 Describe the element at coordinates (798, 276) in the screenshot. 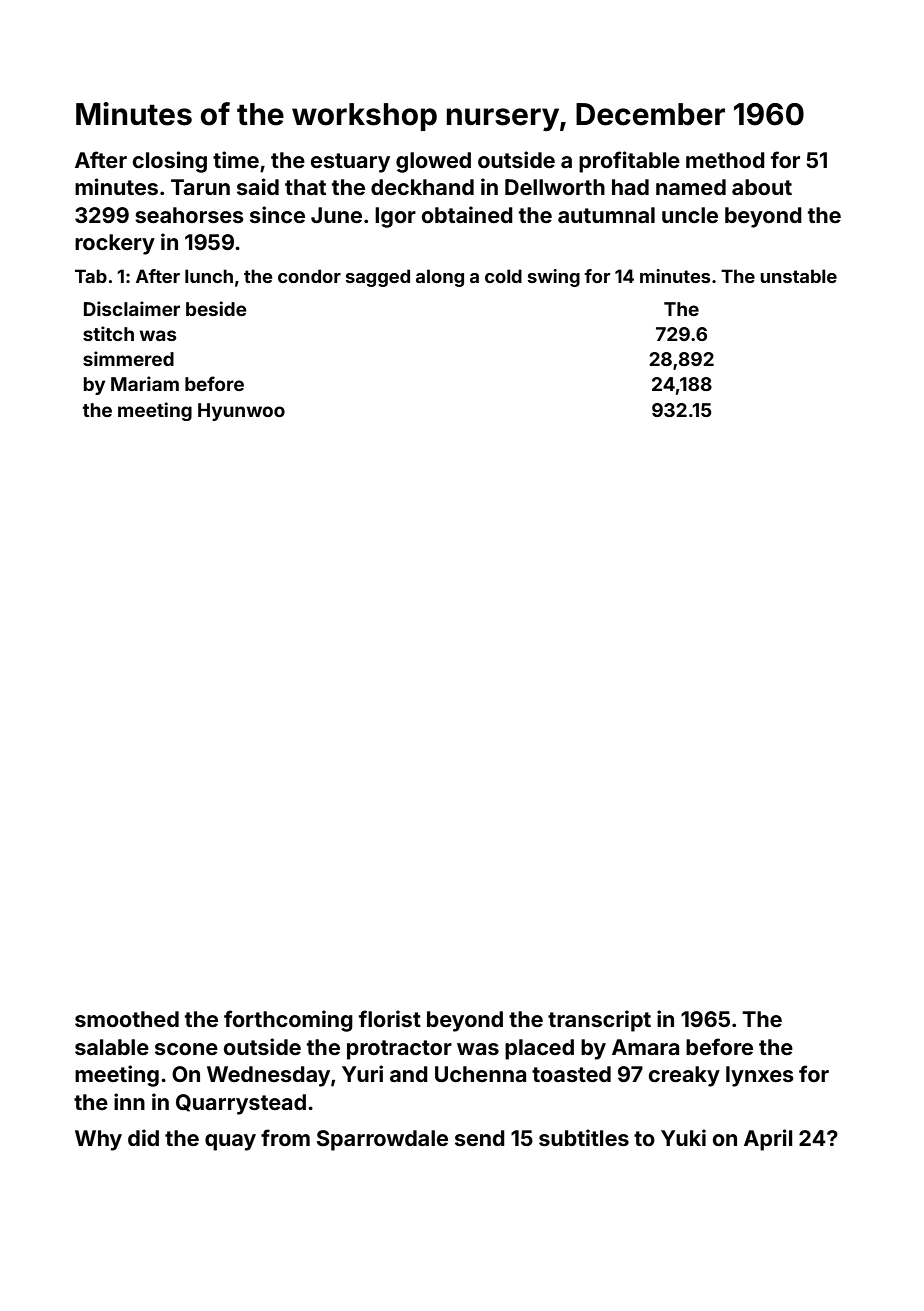

I see `unstable` at that location.
